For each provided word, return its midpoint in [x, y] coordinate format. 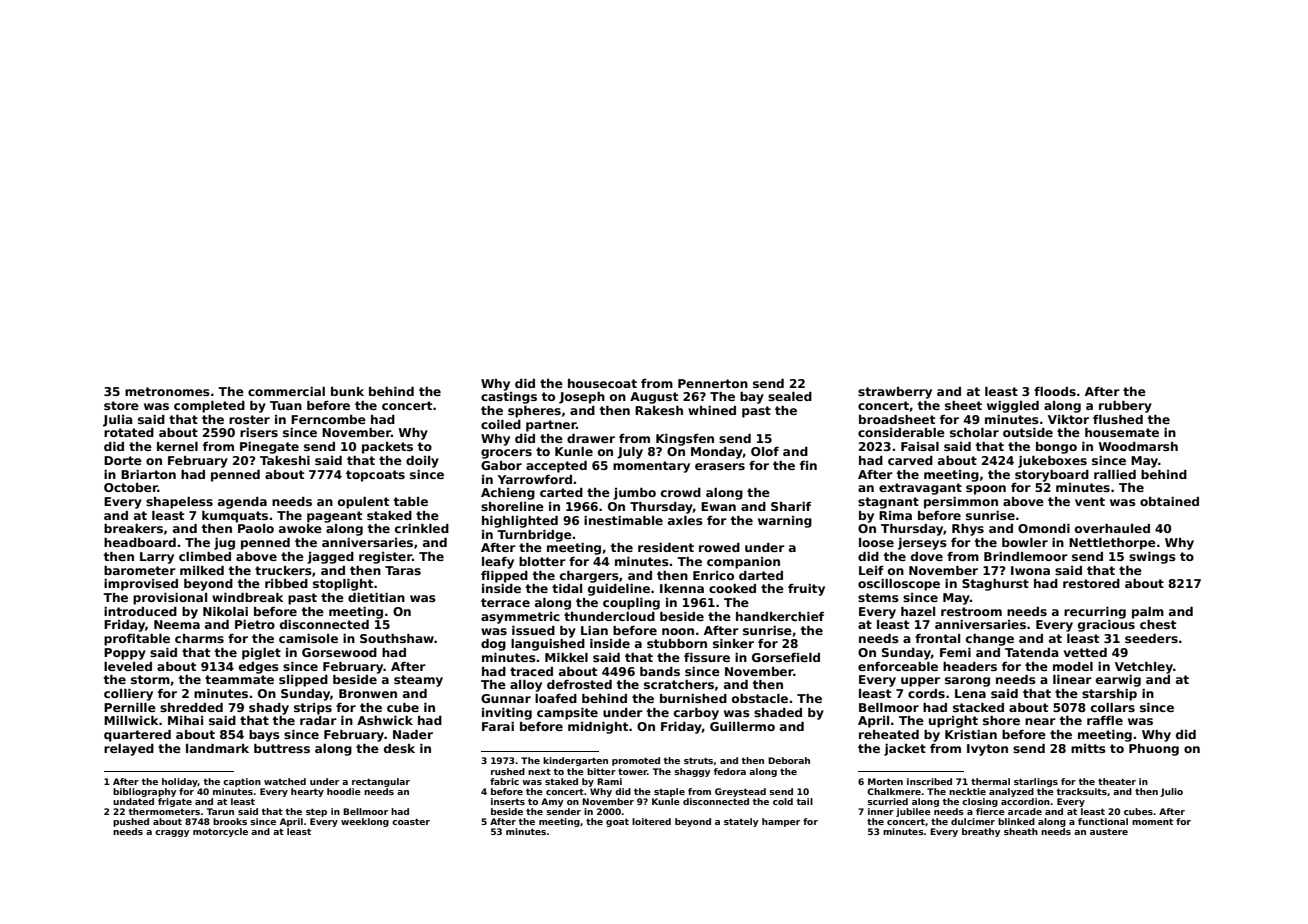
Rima [895, 515]
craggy [172, 833]
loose [876, 542]
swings [1152, 558]
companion [743, 563]
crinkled [422, 528]
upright [953, 722]
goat [617, 822]
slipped [303, 681]
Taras [403, 570]
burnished [693, 698]
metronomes [167, 391]
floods [1055, 391]
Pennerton [713, 383]
